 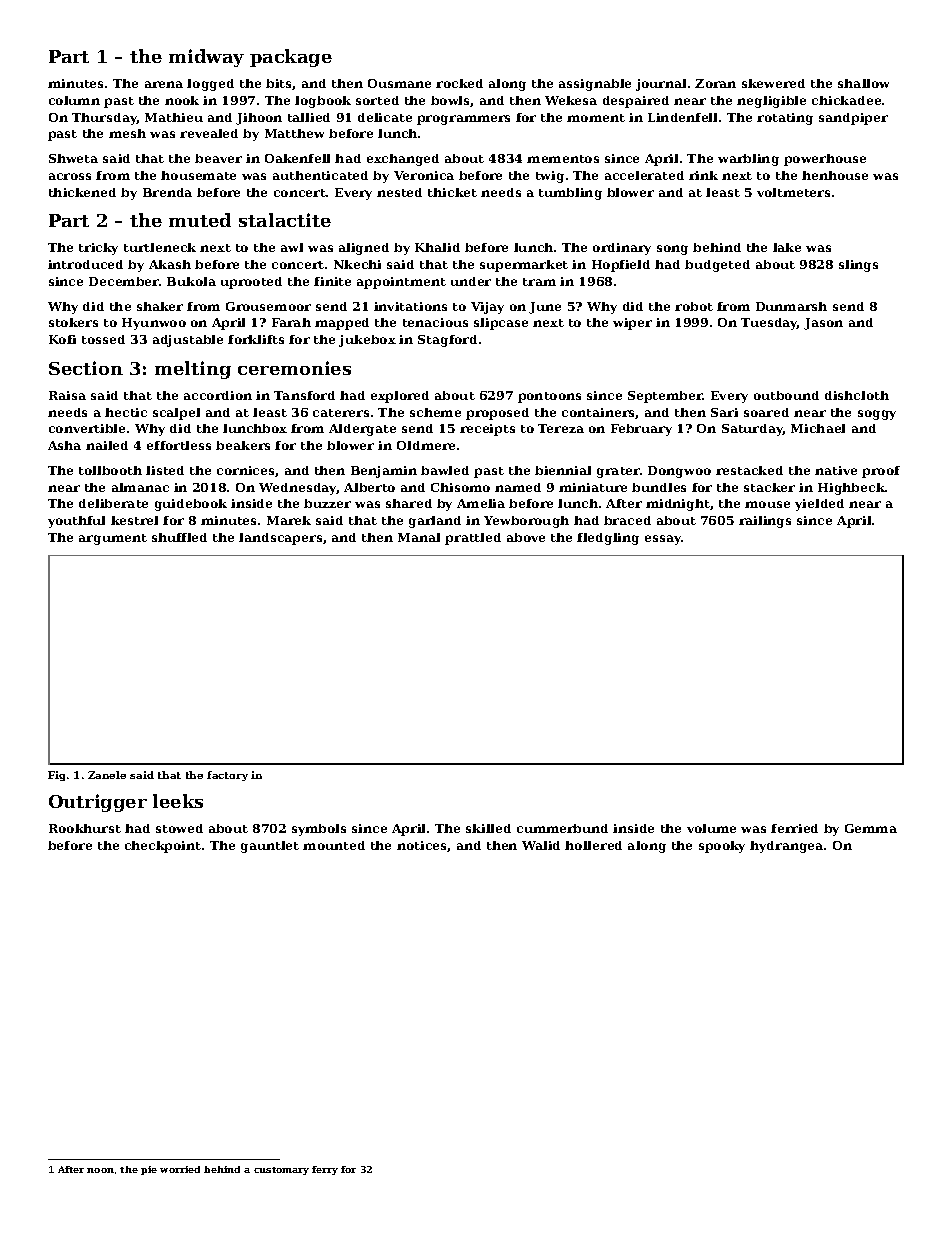 What do you see at coordinates (100, 1170) in the screenshot?
I see `noon` at bounding box center [100, 1170].
